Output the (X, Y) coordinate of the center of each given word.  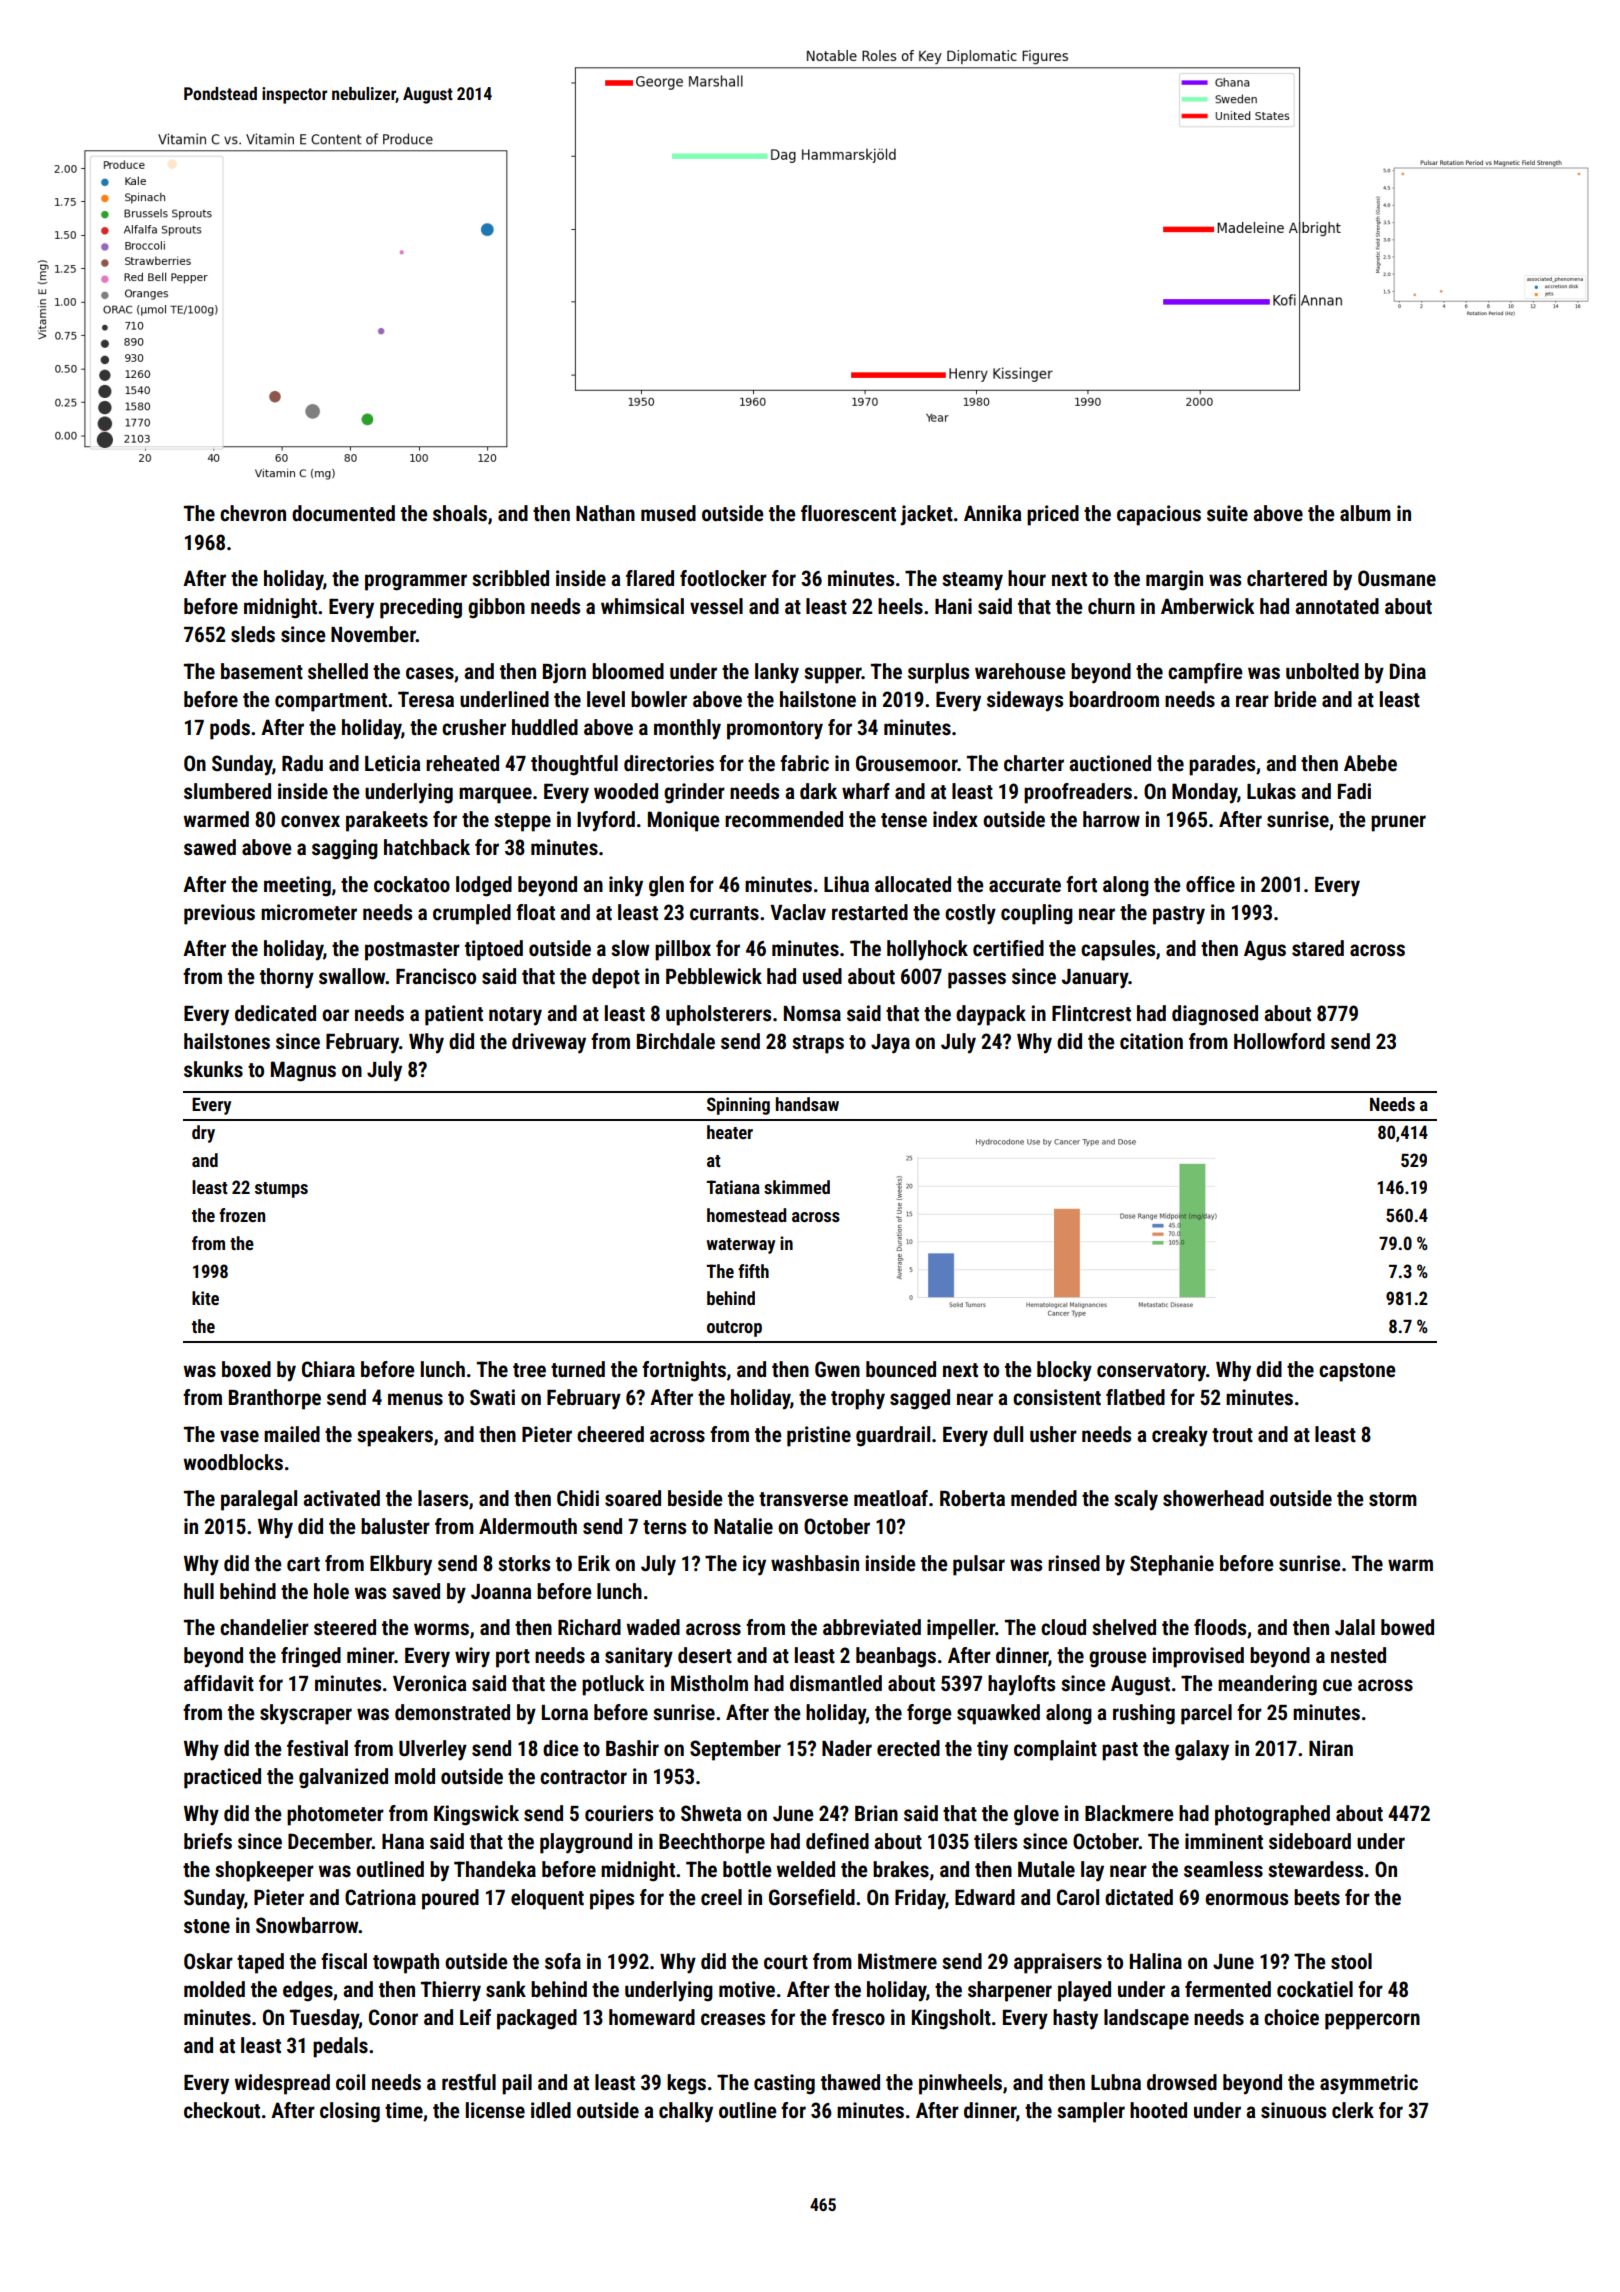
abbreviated (872, 1627)
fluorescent (848, 513)
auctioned (1110, 763)
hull (199, 1591)
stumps (281, 1190)
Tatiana (733, 1187)
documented (343, 513)
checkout (222, 2110)
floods (1220, 1627)
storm (1393, 1499)
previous (219, 914)
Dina (1408, 671)
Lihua (846, 884)
